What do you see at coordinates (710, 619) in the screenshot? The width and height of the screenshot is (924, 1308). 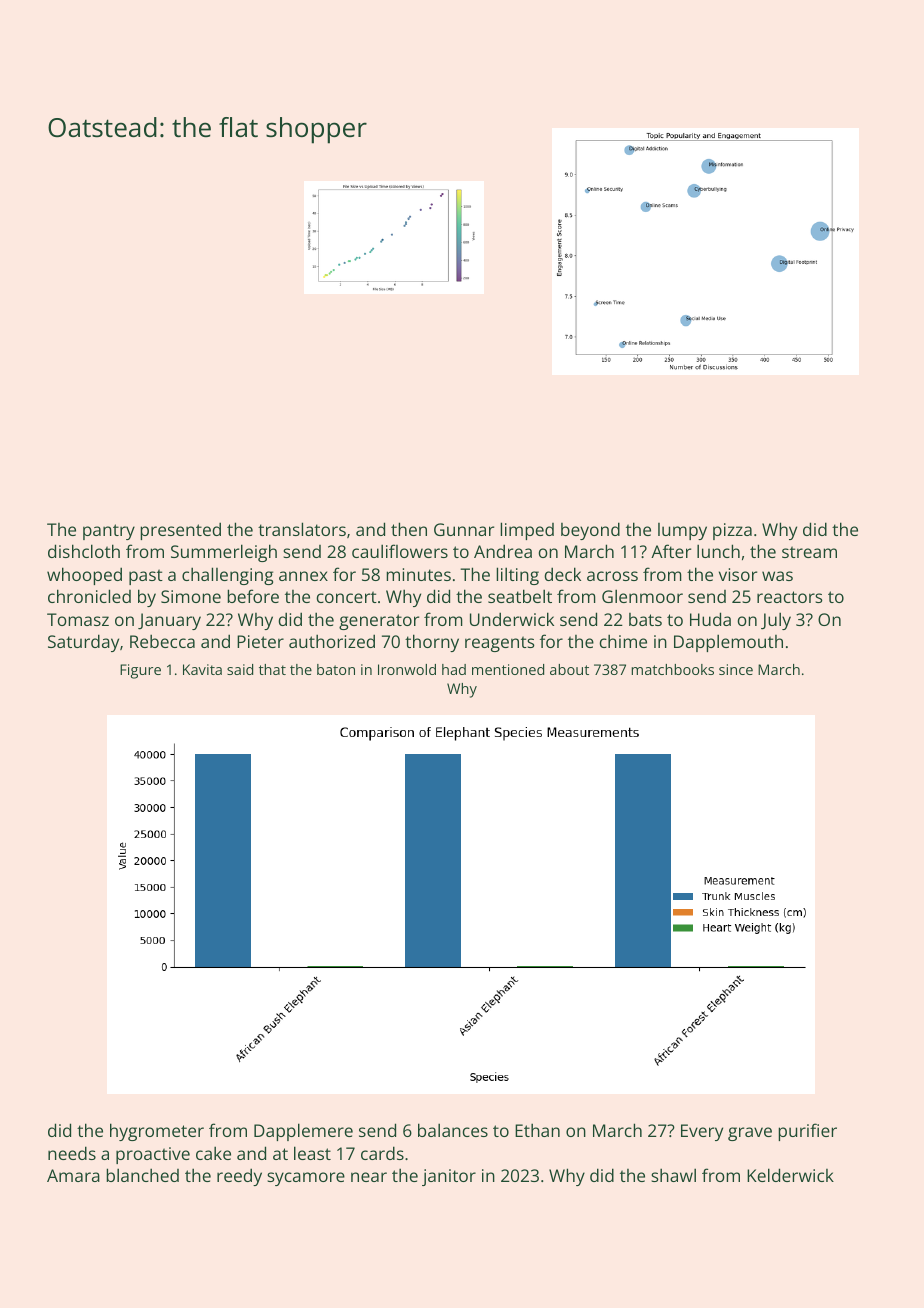 I see `Huda` at bounding box center [710, 619].
